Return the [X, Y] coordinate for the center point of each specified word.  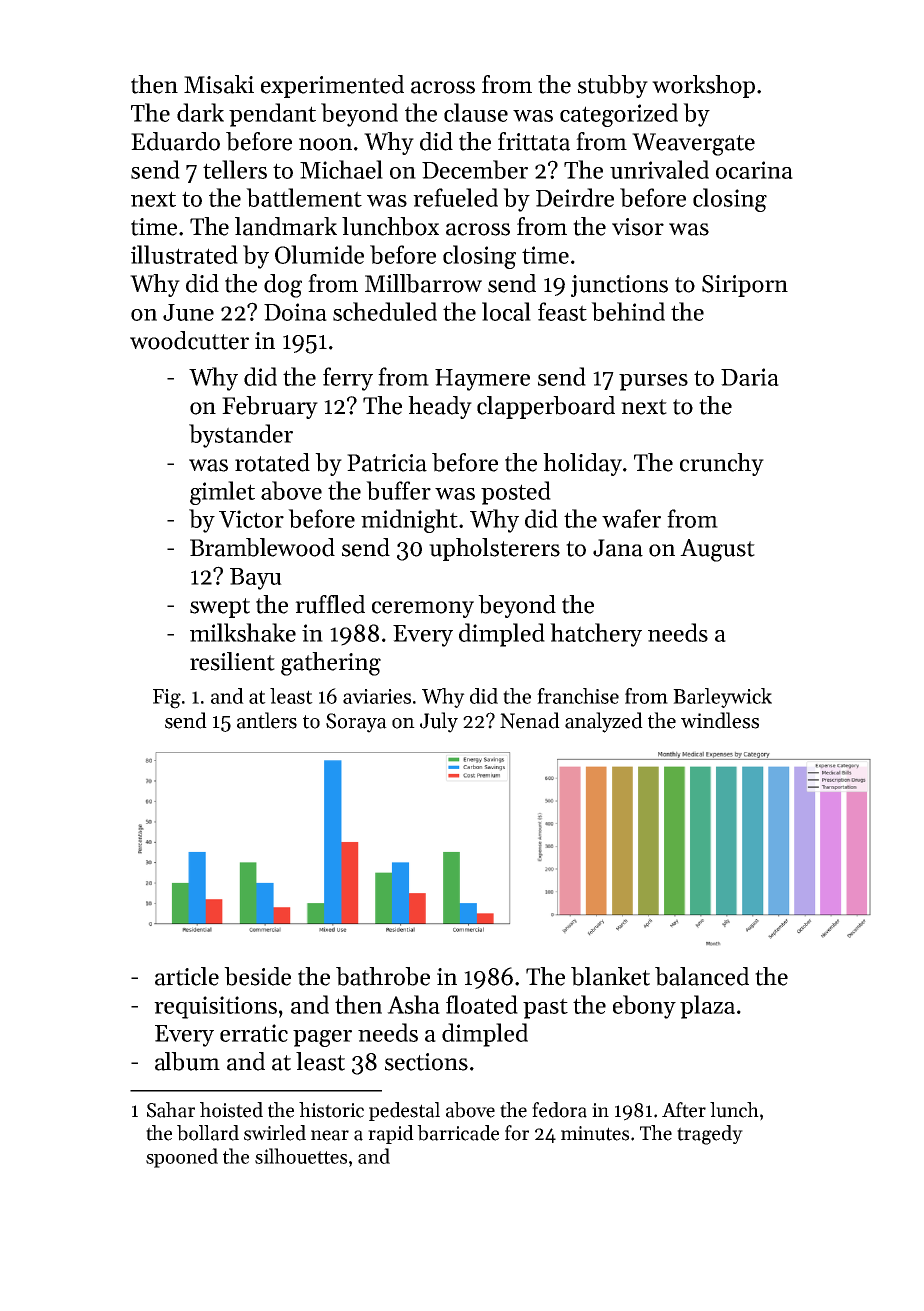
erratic [254, 1033]
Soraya [356, 723]
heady [440, 407]
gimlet [222, 493]
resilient [232, 661]
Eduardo [175, 141]
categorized [619, 115]
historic [331, 1110]
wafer [631, 518]
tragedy [710, 1135]
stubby [613, 86]
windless [720, 720]
